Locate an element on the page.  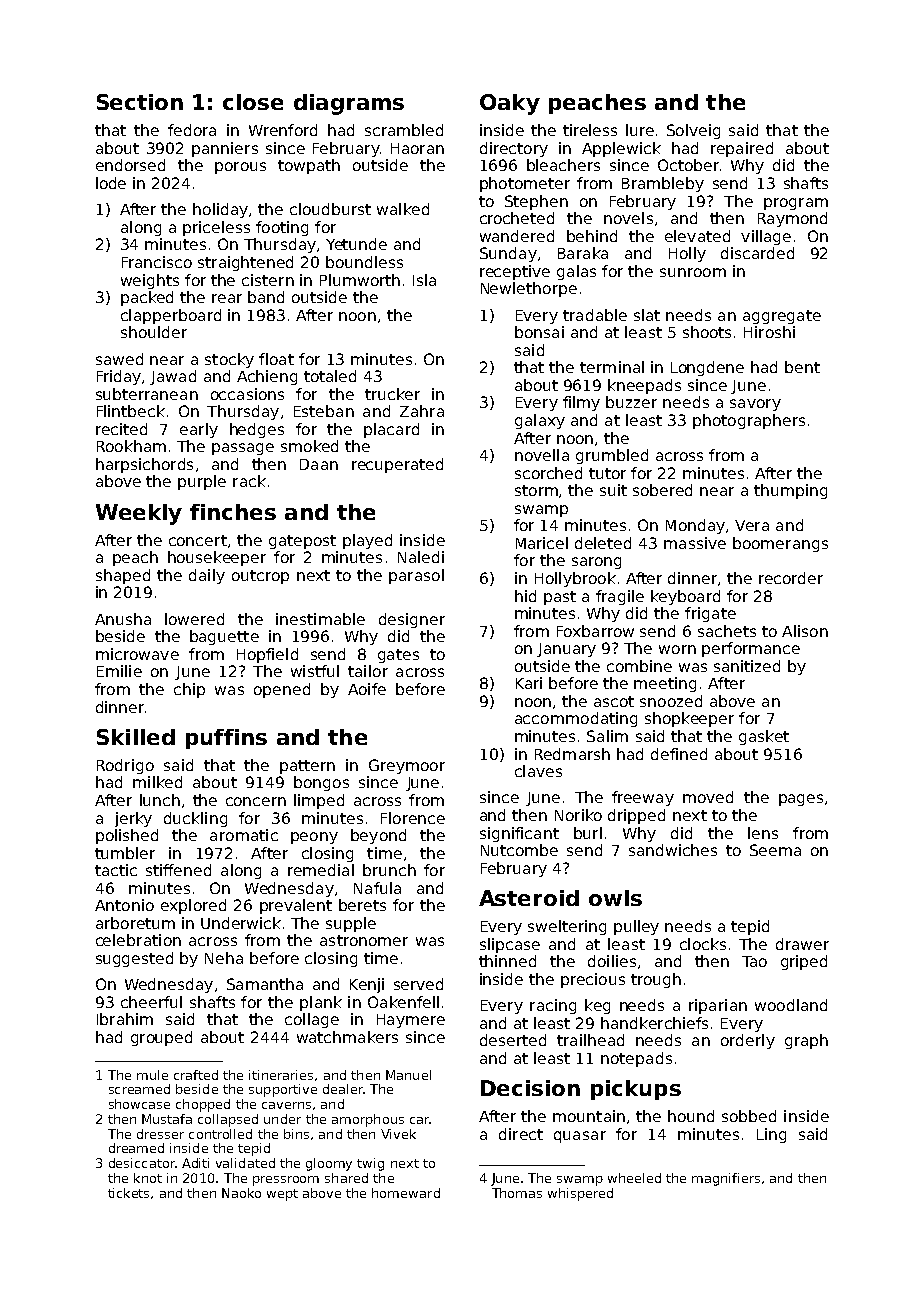
lode is located at coordinates (111, 183).
